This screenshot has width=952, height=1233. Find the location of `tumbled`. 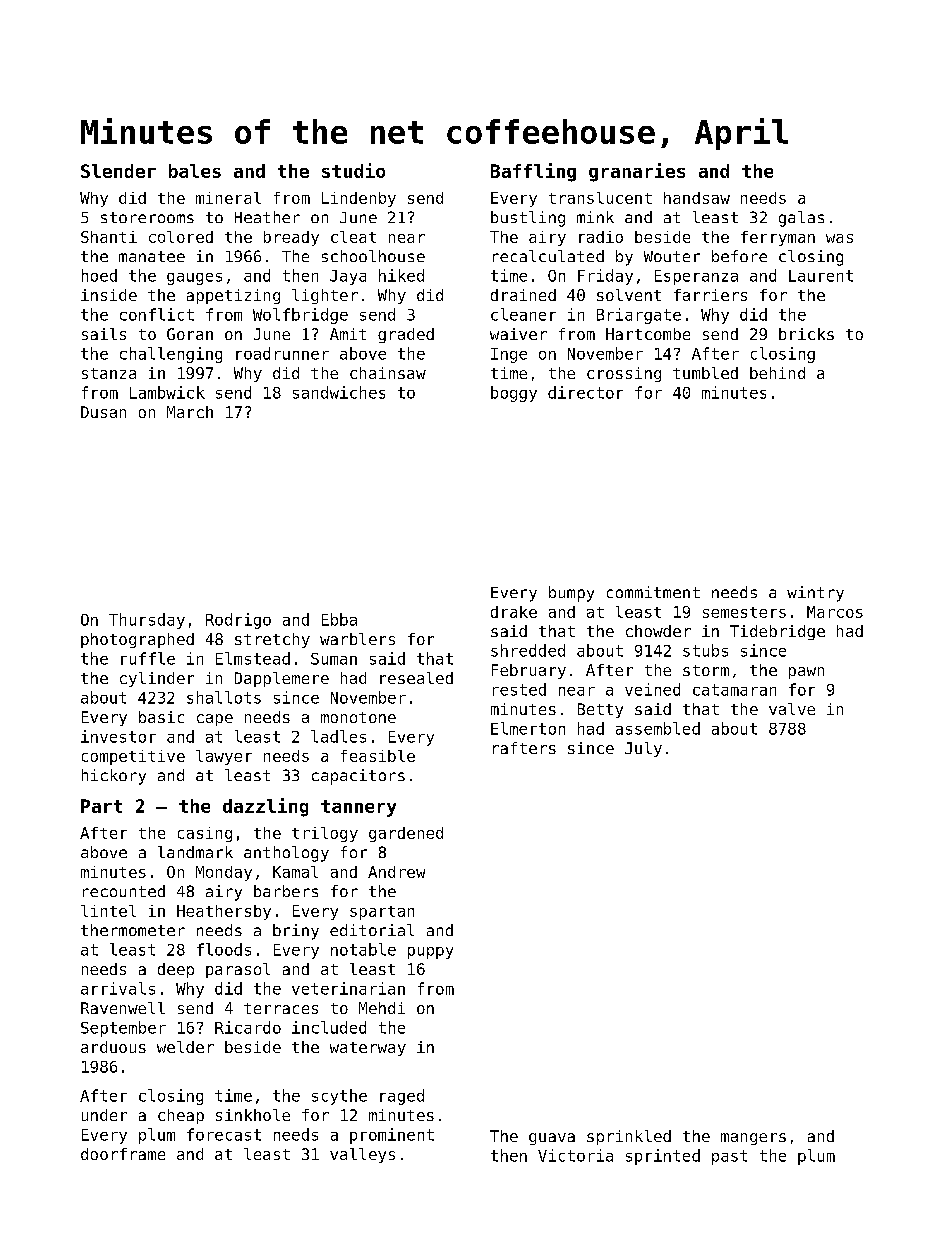

tumbled is located at coordinates (705, 373).
